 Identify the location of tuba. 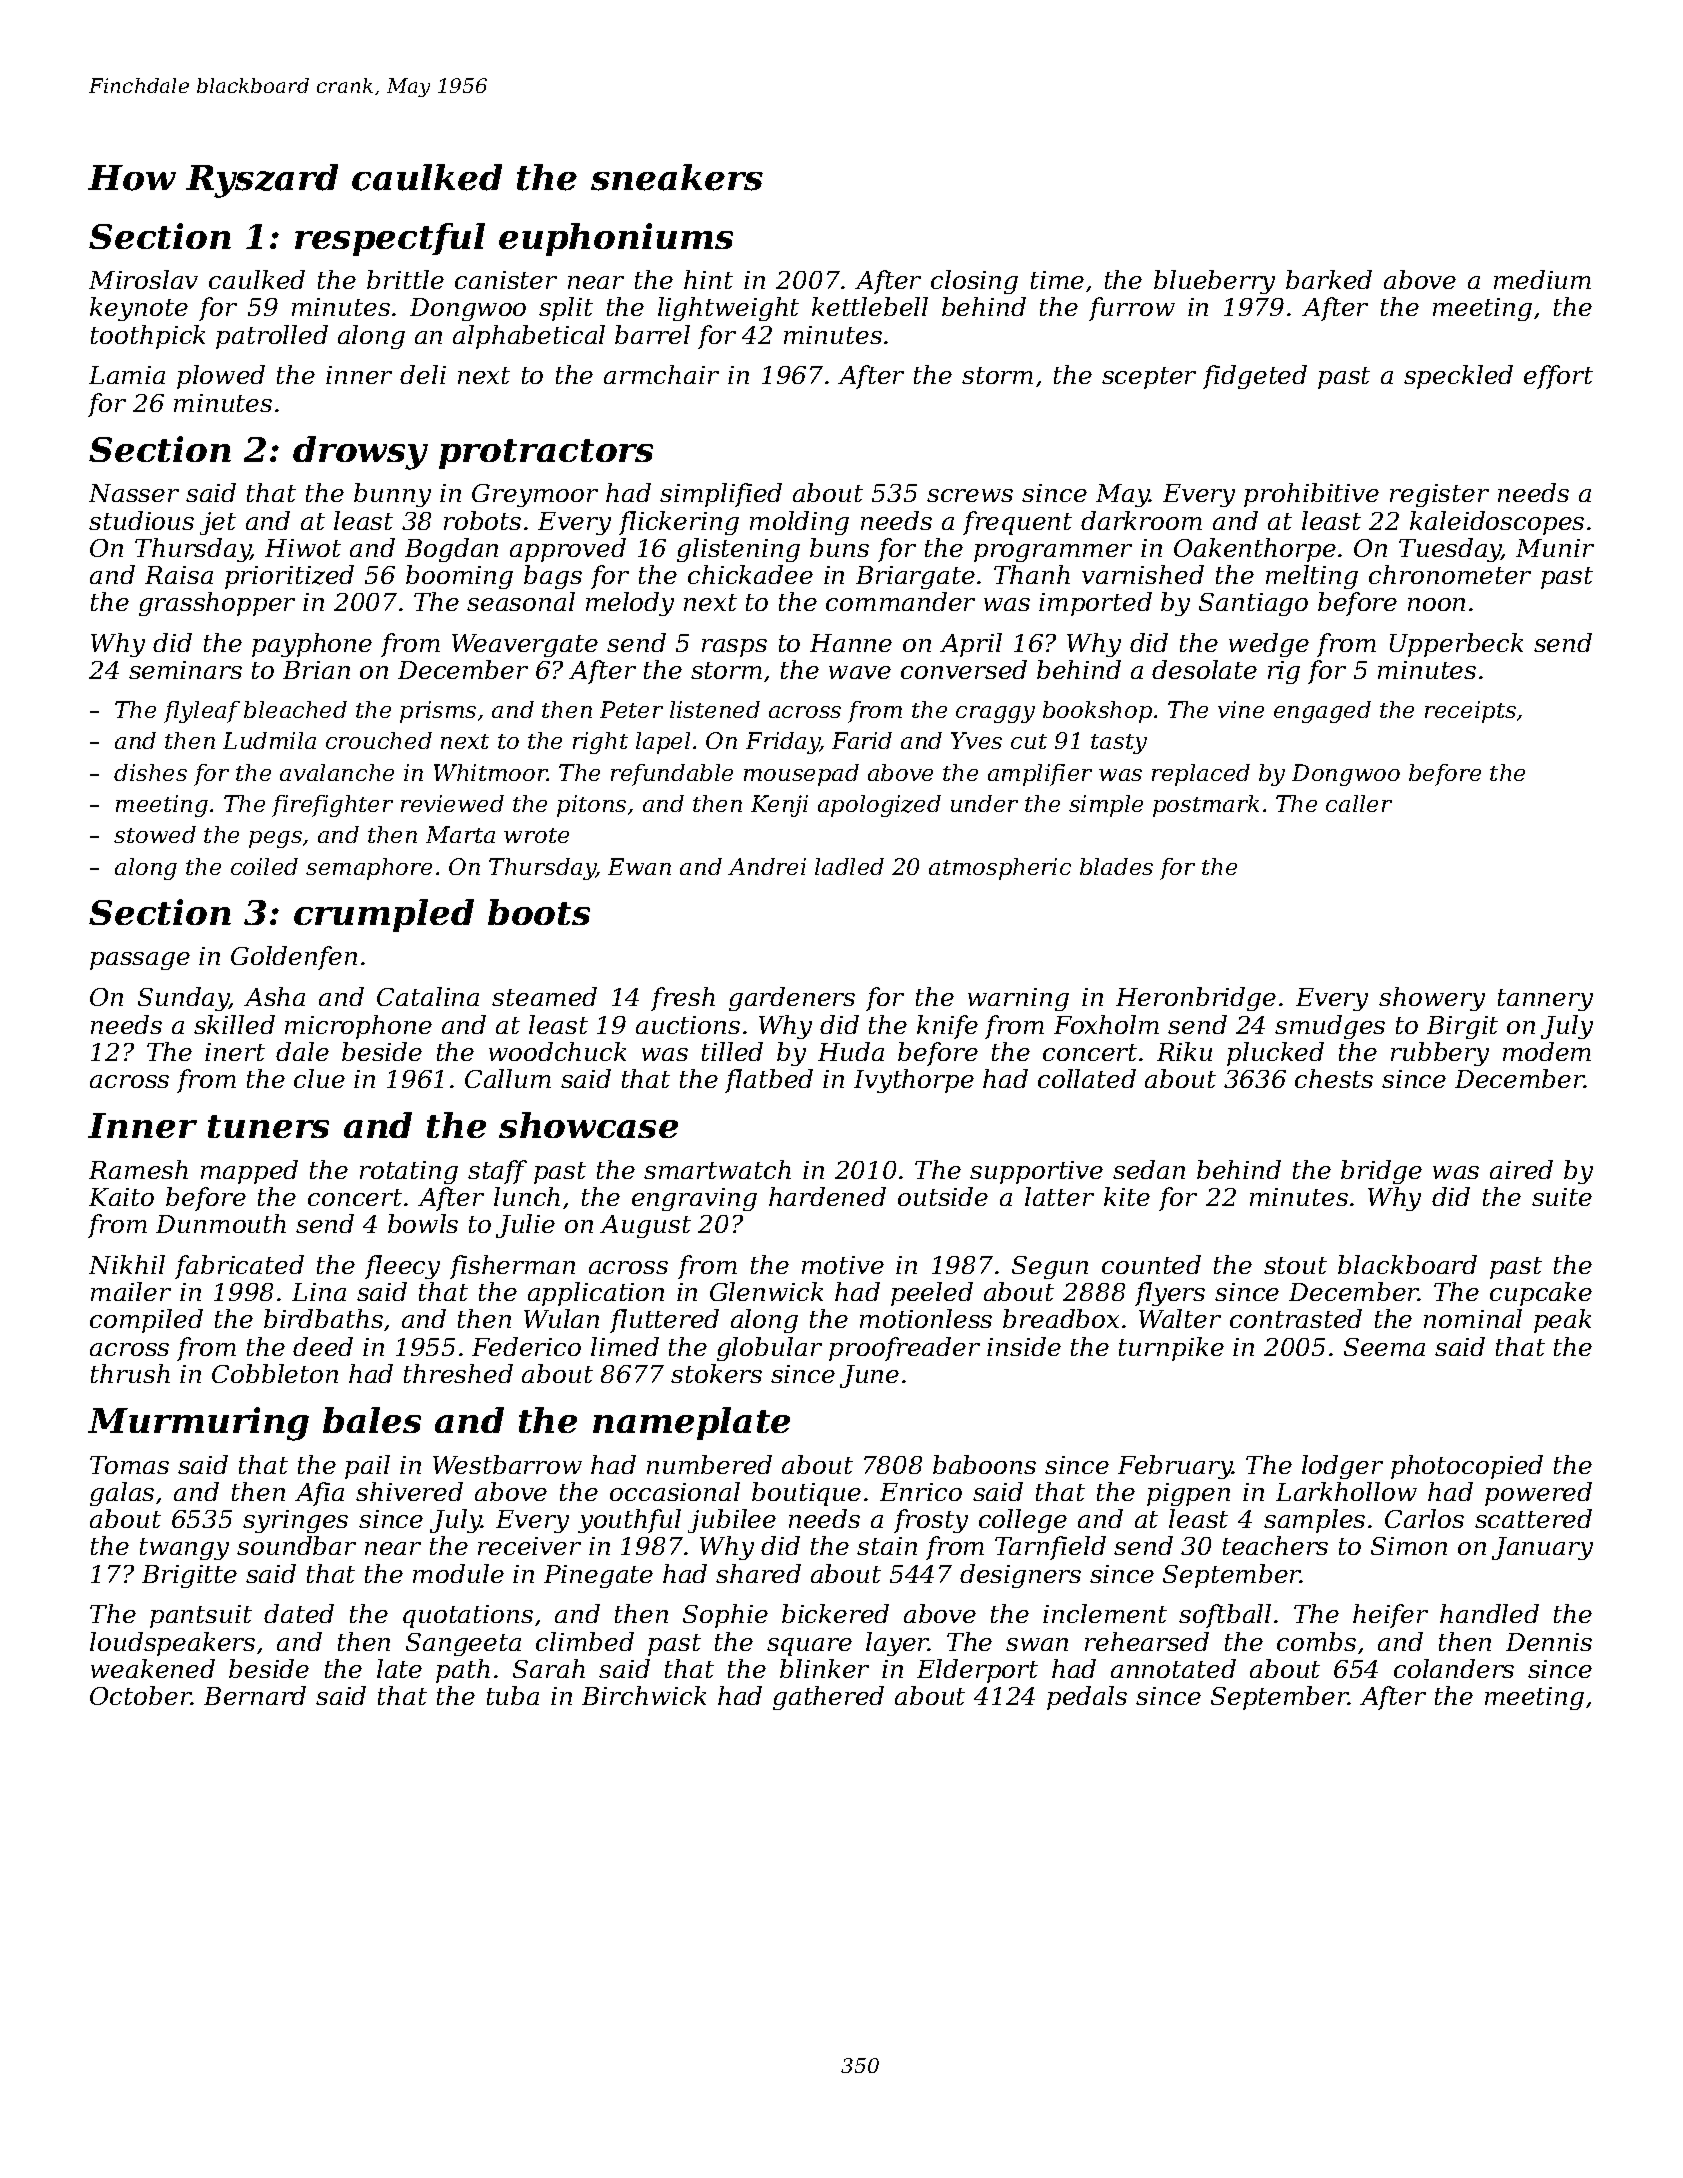
(513, 1695).
